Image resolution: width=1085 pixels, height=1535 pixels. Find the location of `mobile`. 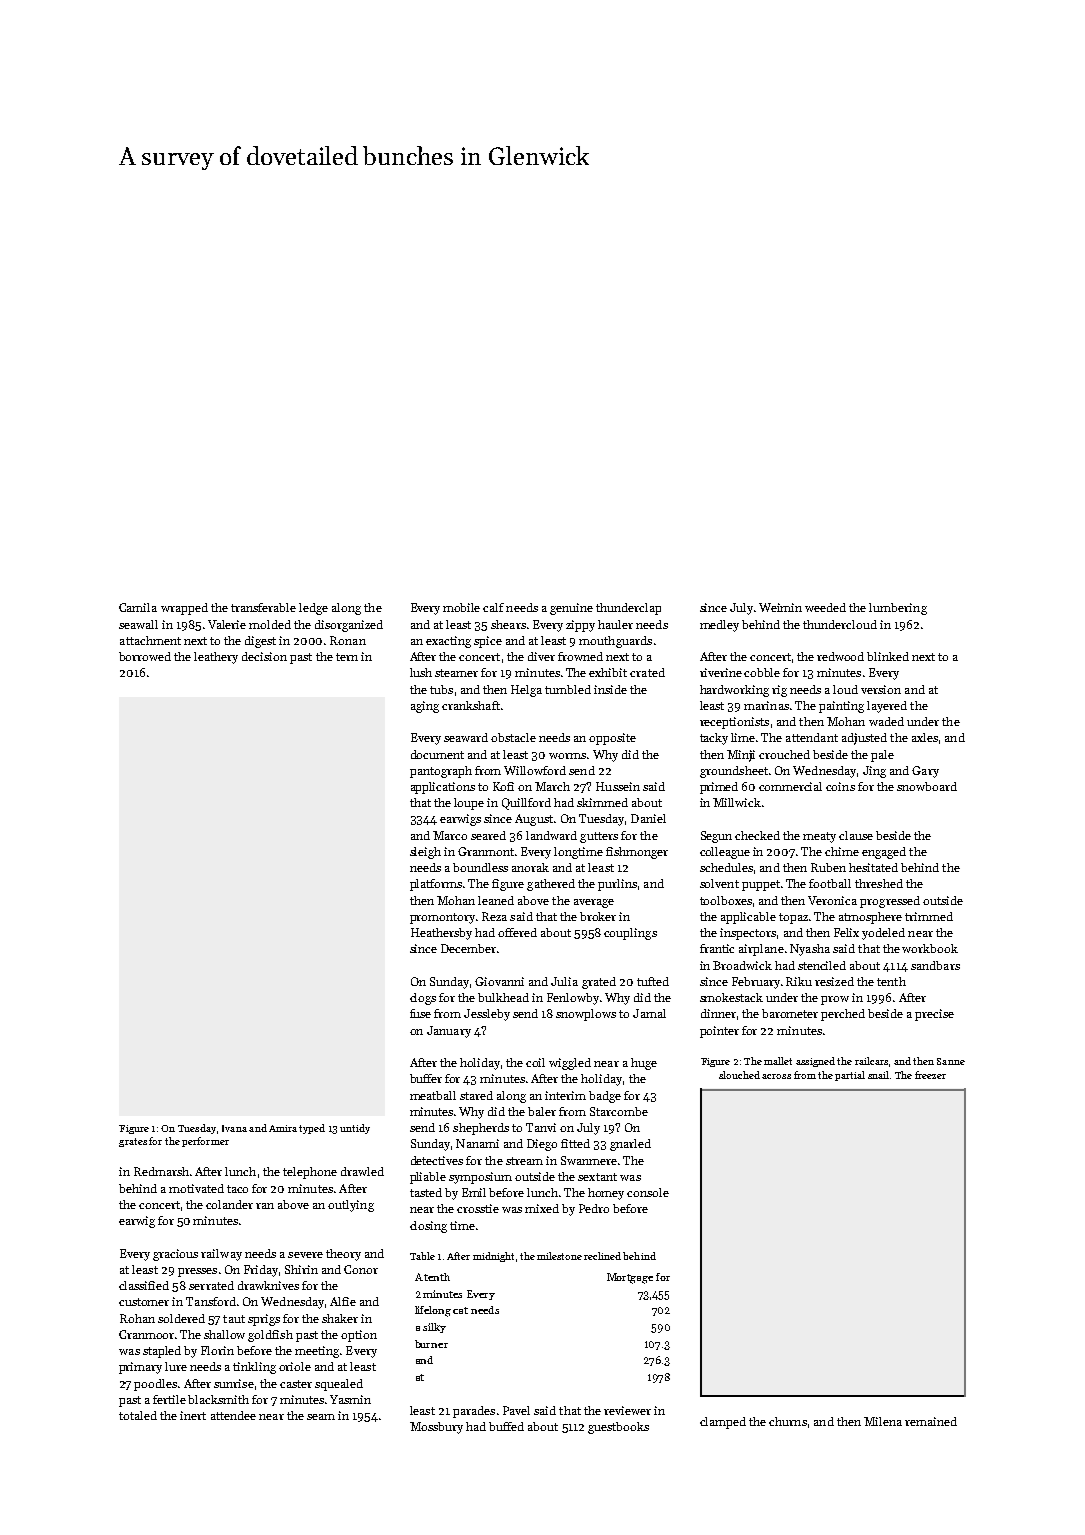

mobile is located at coordinates (461, 607).
